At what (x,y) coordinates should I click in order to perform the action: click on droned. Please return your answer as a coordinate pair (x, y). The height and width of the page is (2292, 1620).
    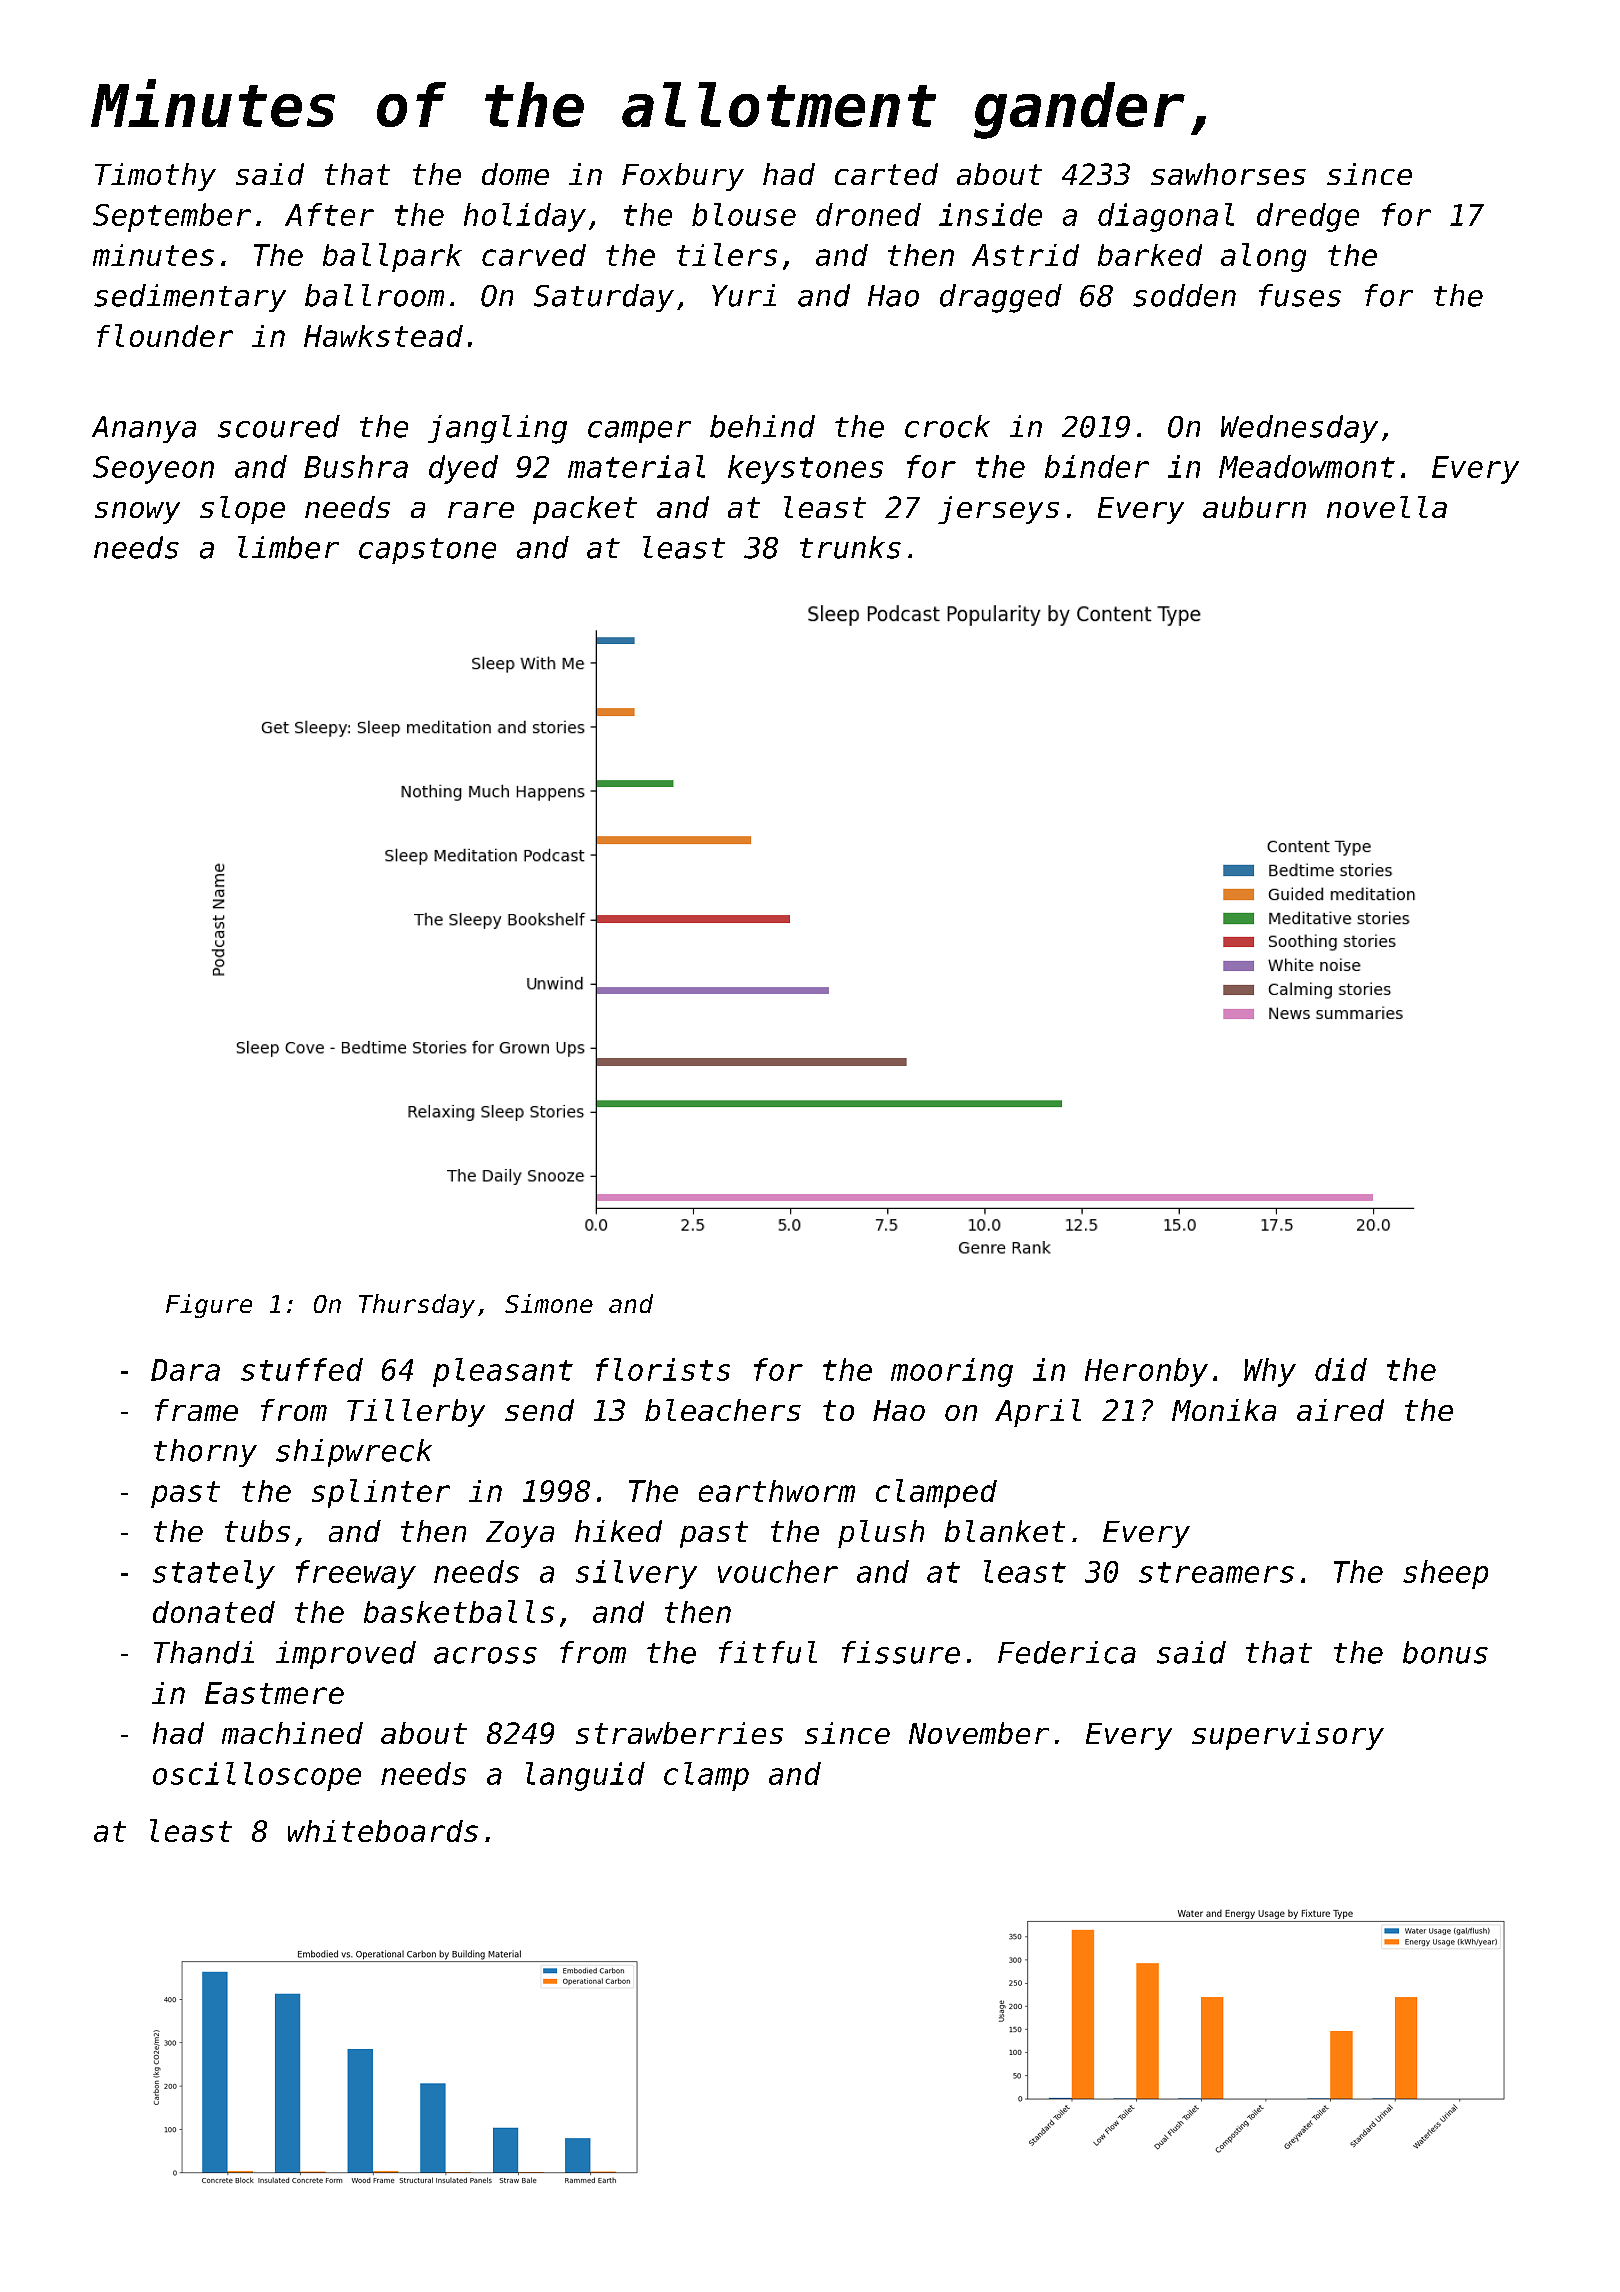
    Looking at the image, I should click on (868, 214).
